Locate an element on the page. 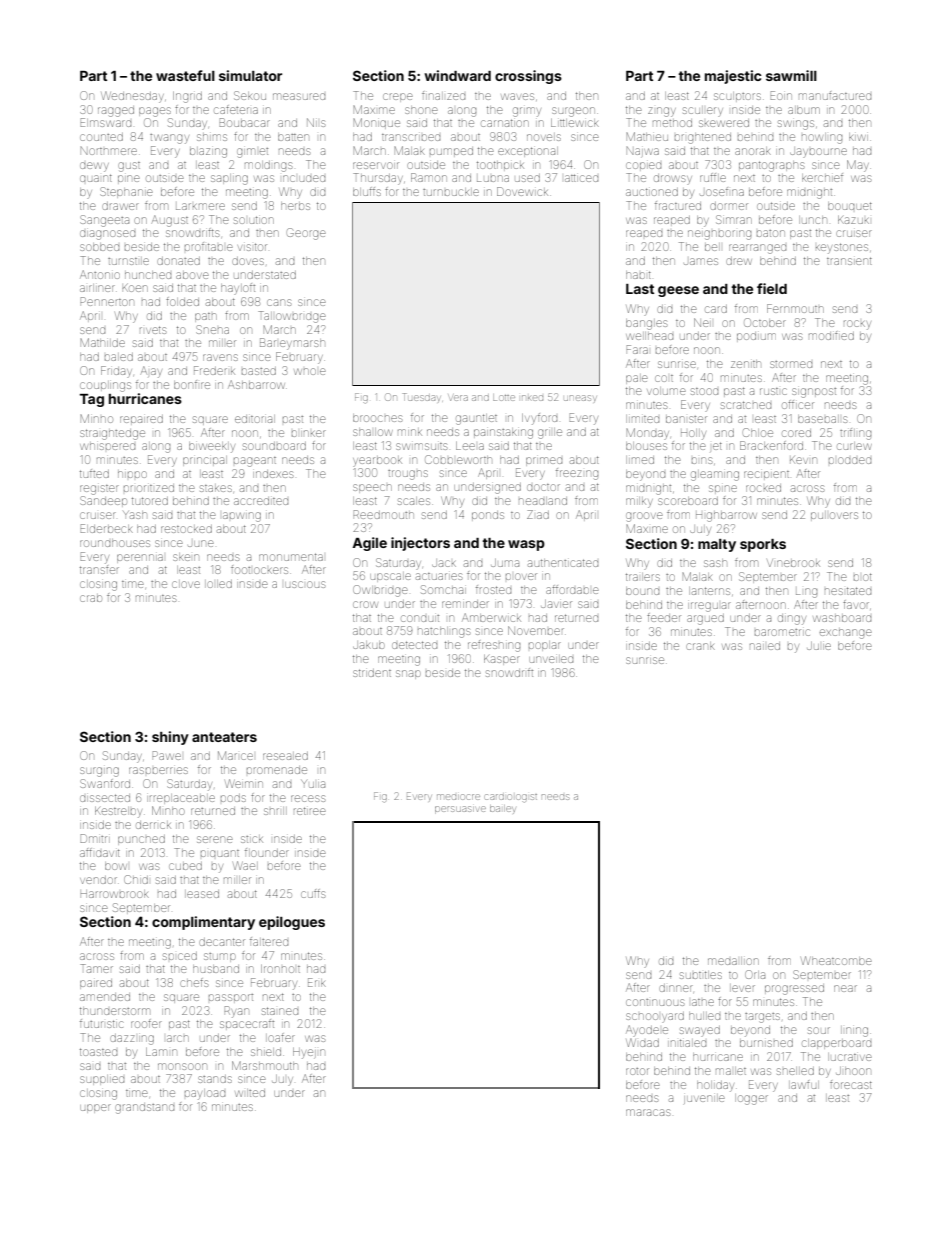 The height and width of the page is (1233, 952). Maricel is located at coordinates (235, 755).
